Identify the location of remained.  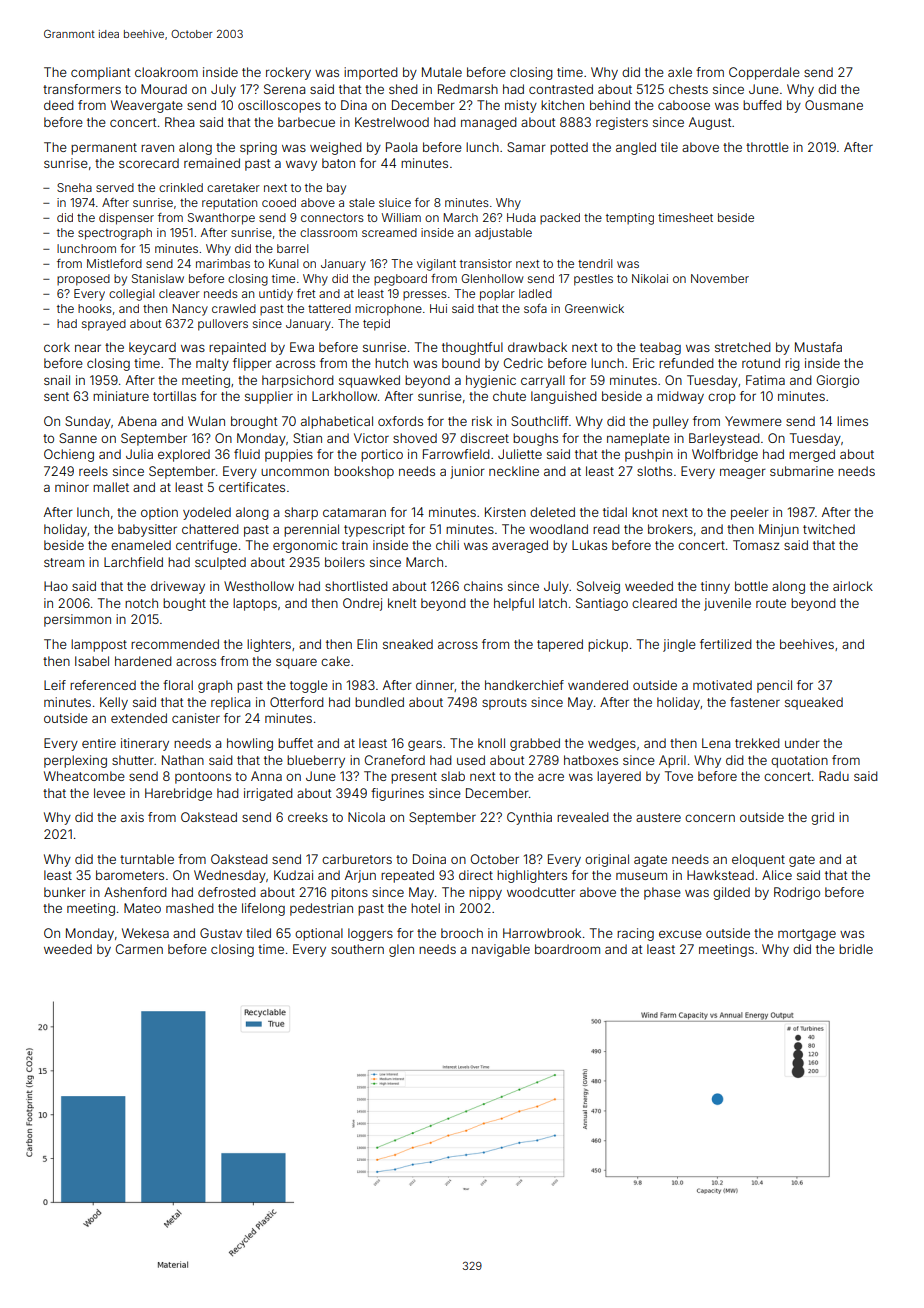
(212, 163).
